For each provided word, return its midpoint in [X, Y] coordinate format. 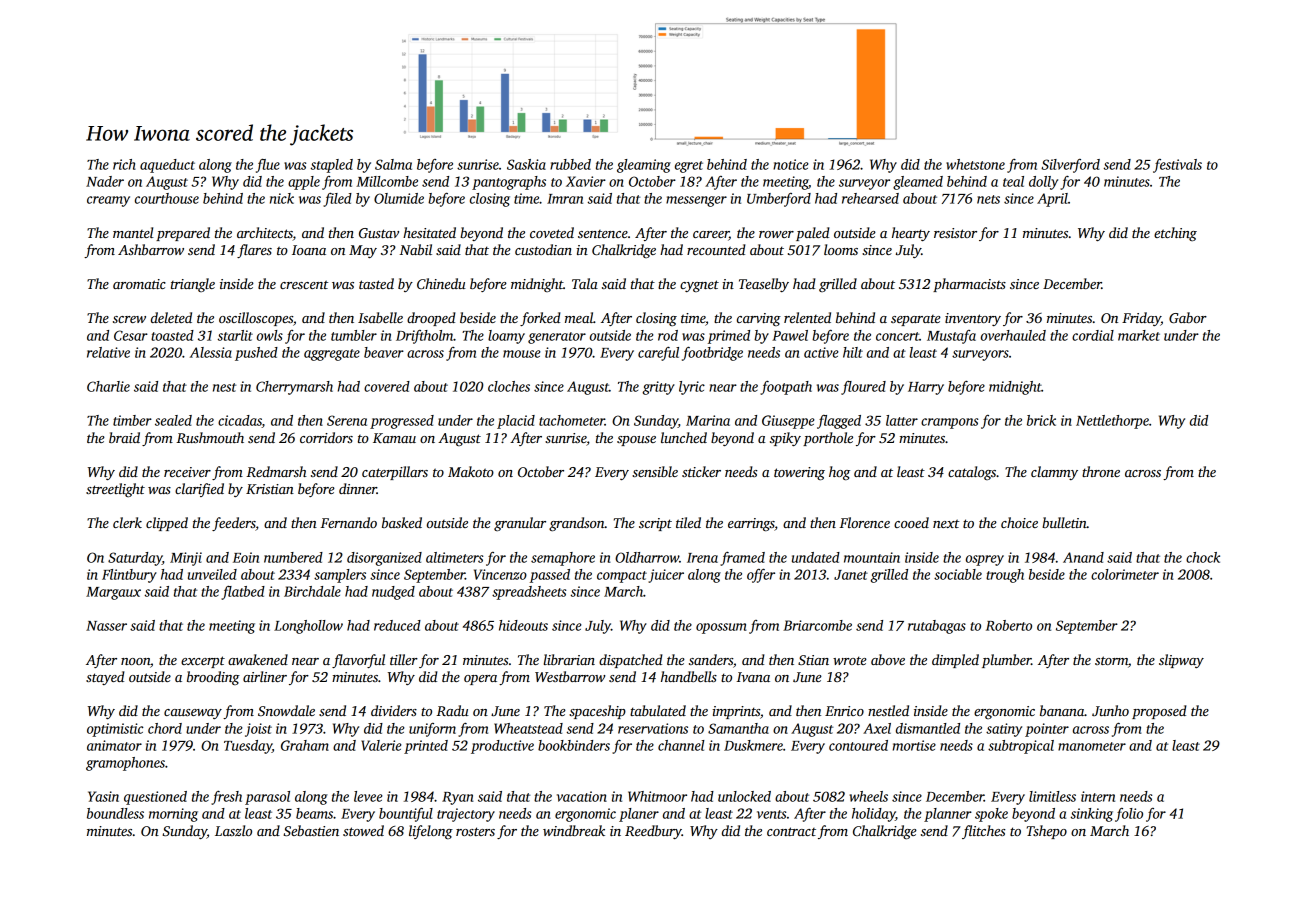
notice [791, 164]
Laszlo [233, 830]
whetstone [975, 164]
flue [268, 165]
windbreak [574, 830]
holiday [873, 815]
